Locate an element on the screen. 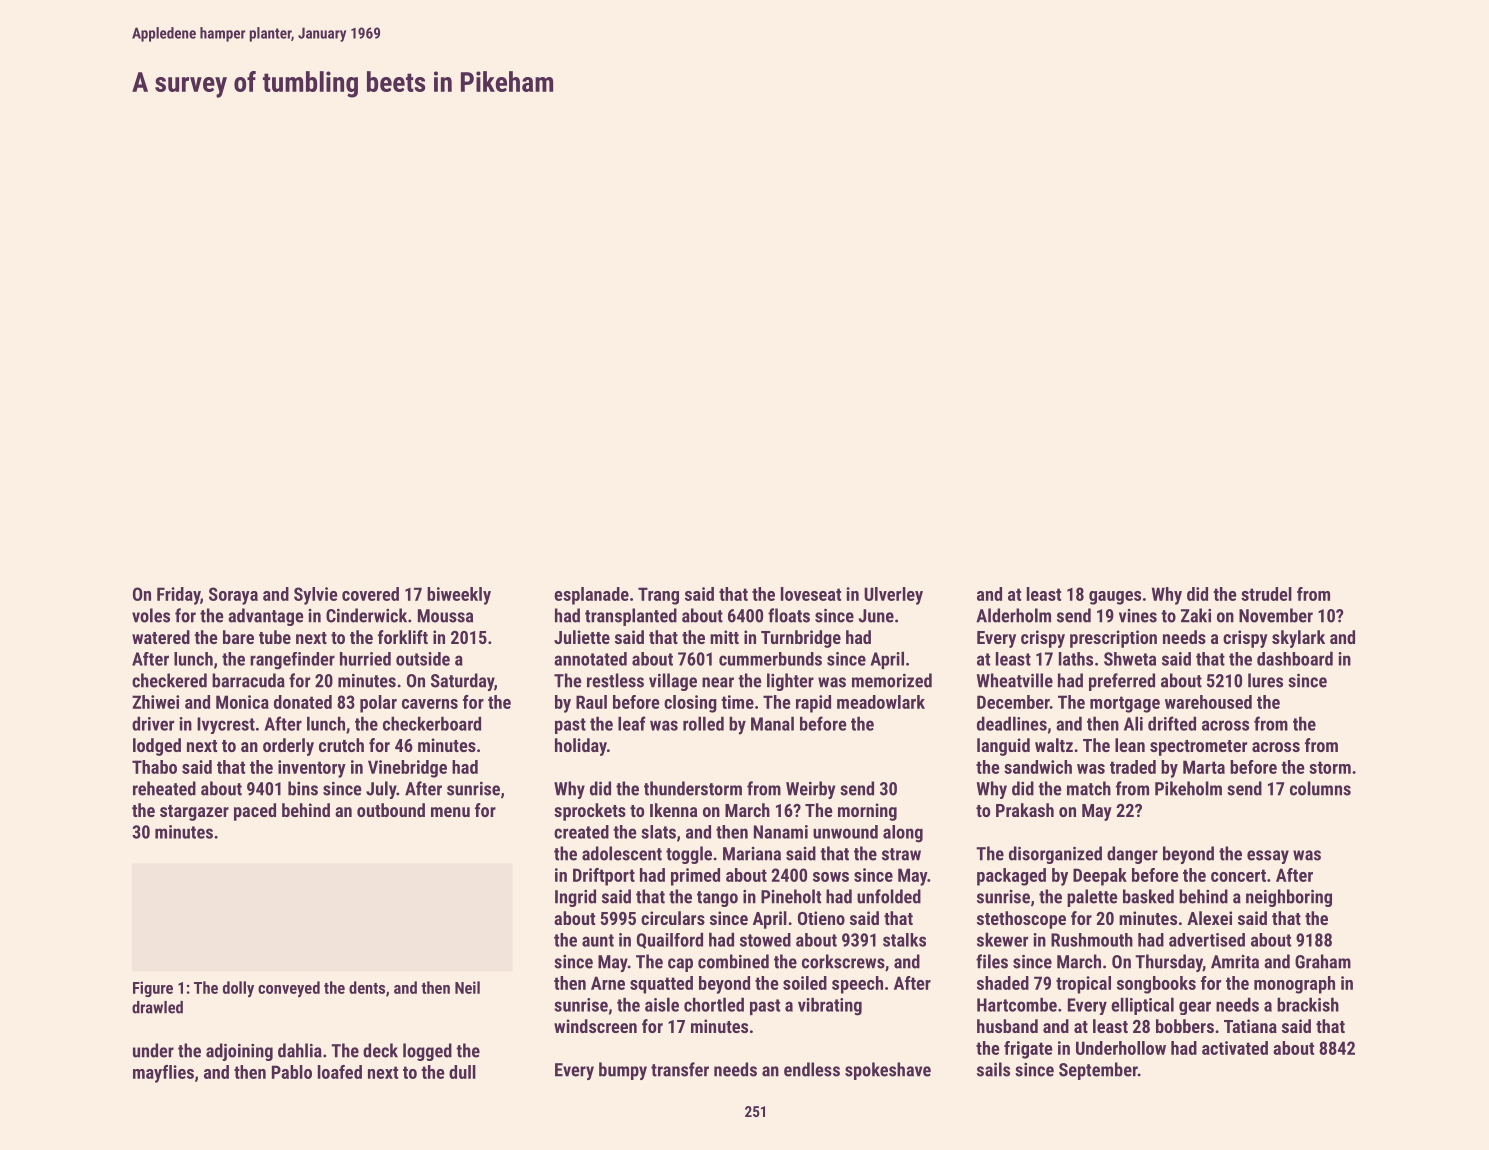 The image size is (1489, 1150). adjoining is located at coordinates (239, 1052).
